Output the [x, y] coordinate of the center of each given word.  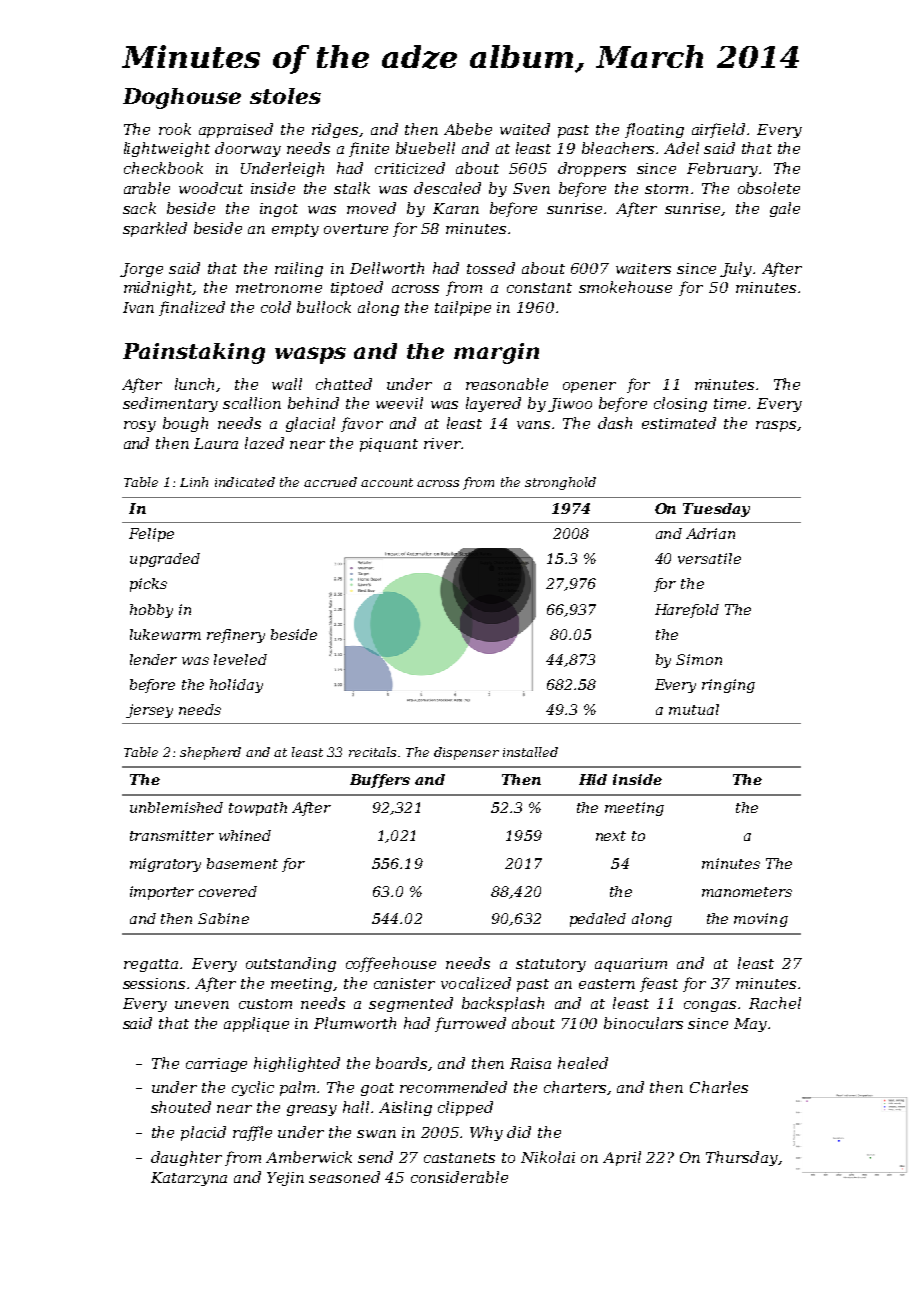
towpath [258, 809]
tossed [491, 268]
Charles [719, 1087]
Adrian [710, 533]
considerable [459, 1177]
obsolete [769, 188]
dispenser [466, 753]
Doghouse [182, 98]
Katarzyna [189, 1179]
